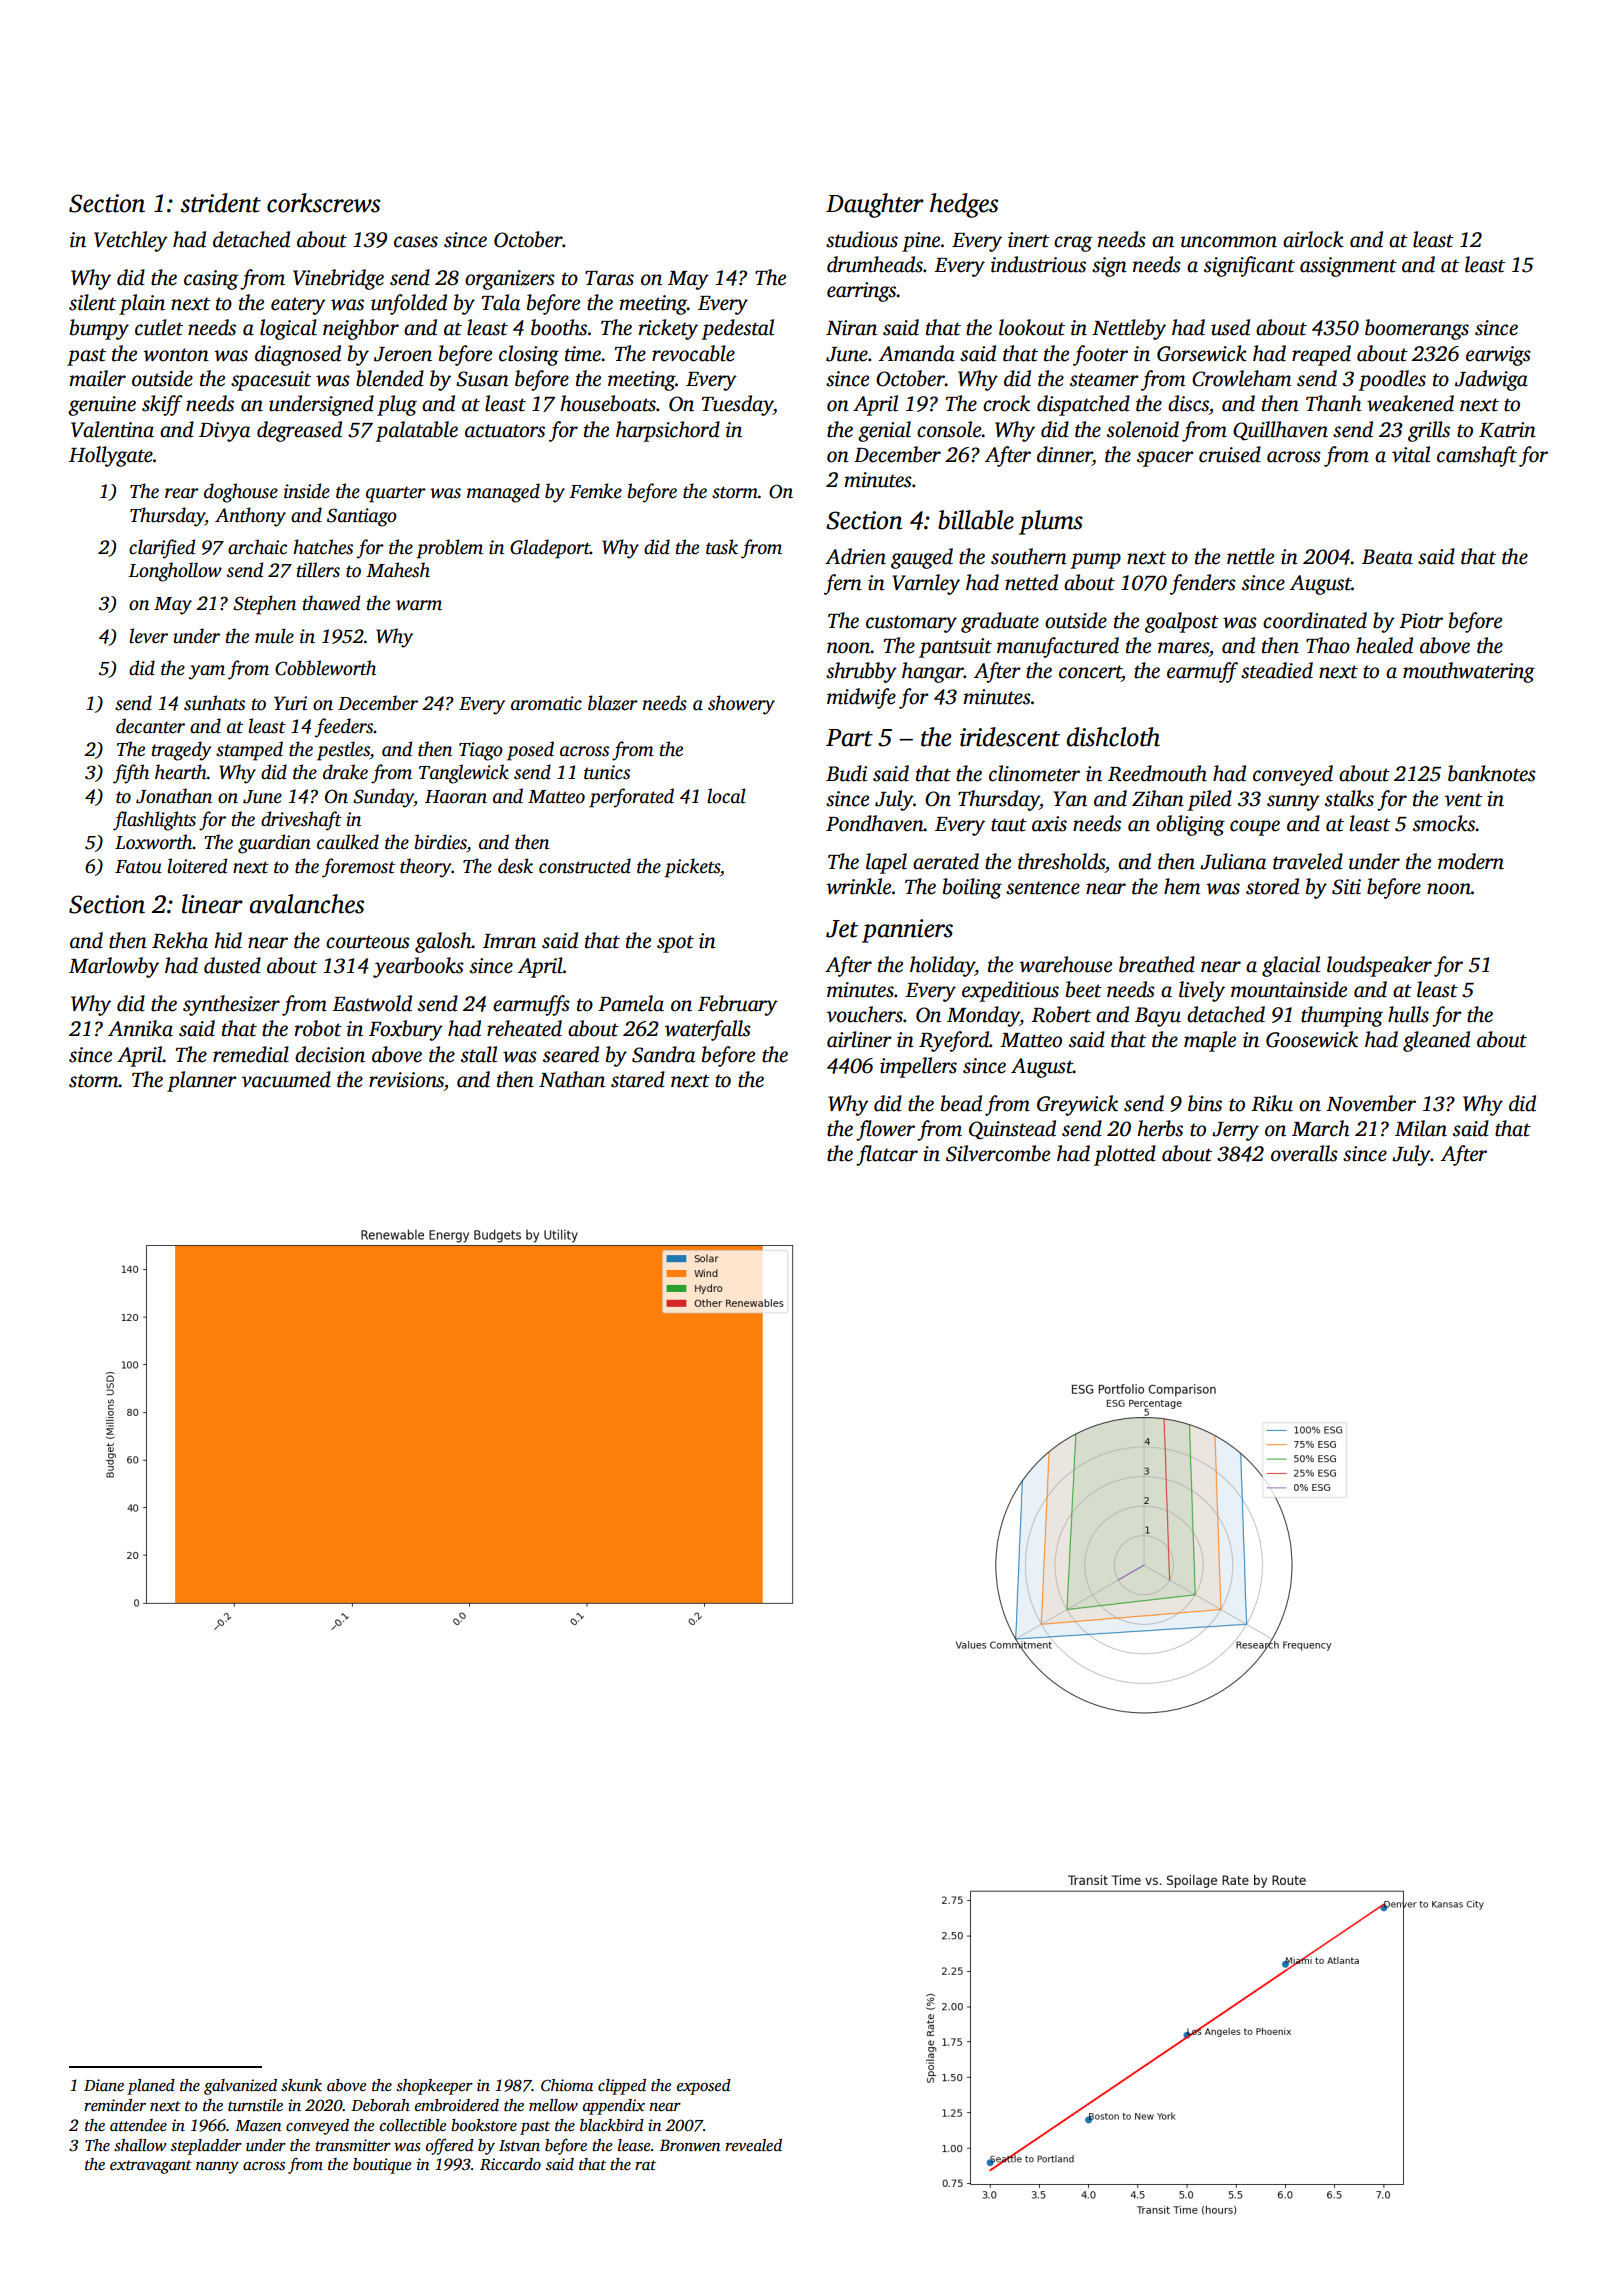 The height and width of the image is (2292, 1620). I want to click on Robert, so click(1061, 1014).
